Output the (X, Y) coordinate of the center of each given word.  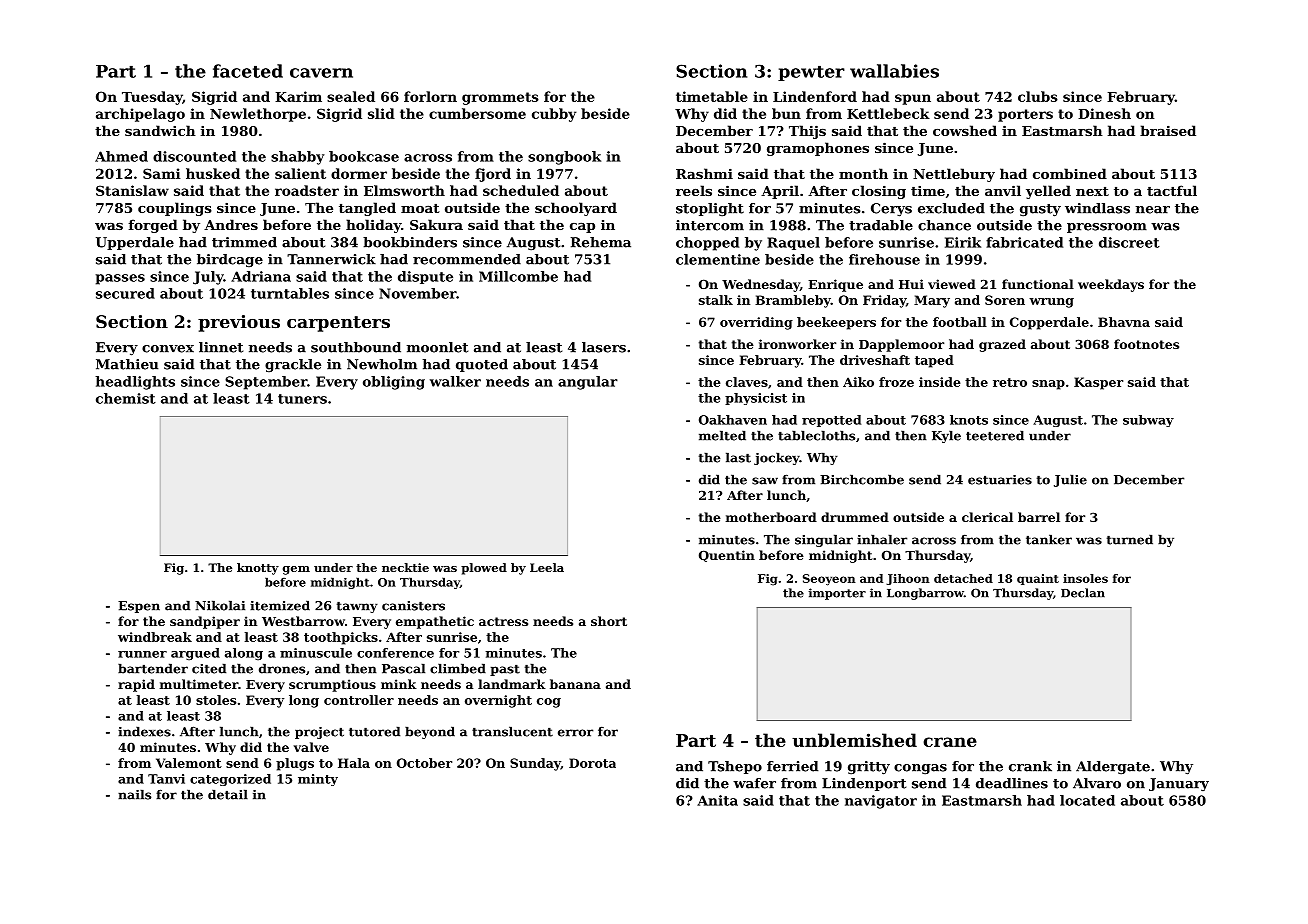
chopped (707, 244)
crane (950, 742)
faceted (248, 71)
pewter (811, 73)
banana (575, 684)
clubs (1038, 96)
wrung (1051, 303)
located (1087, 800)
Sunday (535, 764)
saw (765, 481)
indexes (144, 731)
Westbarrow (303, 621)
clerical (987, 517)
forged (153, 226)
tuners (302, 399)
